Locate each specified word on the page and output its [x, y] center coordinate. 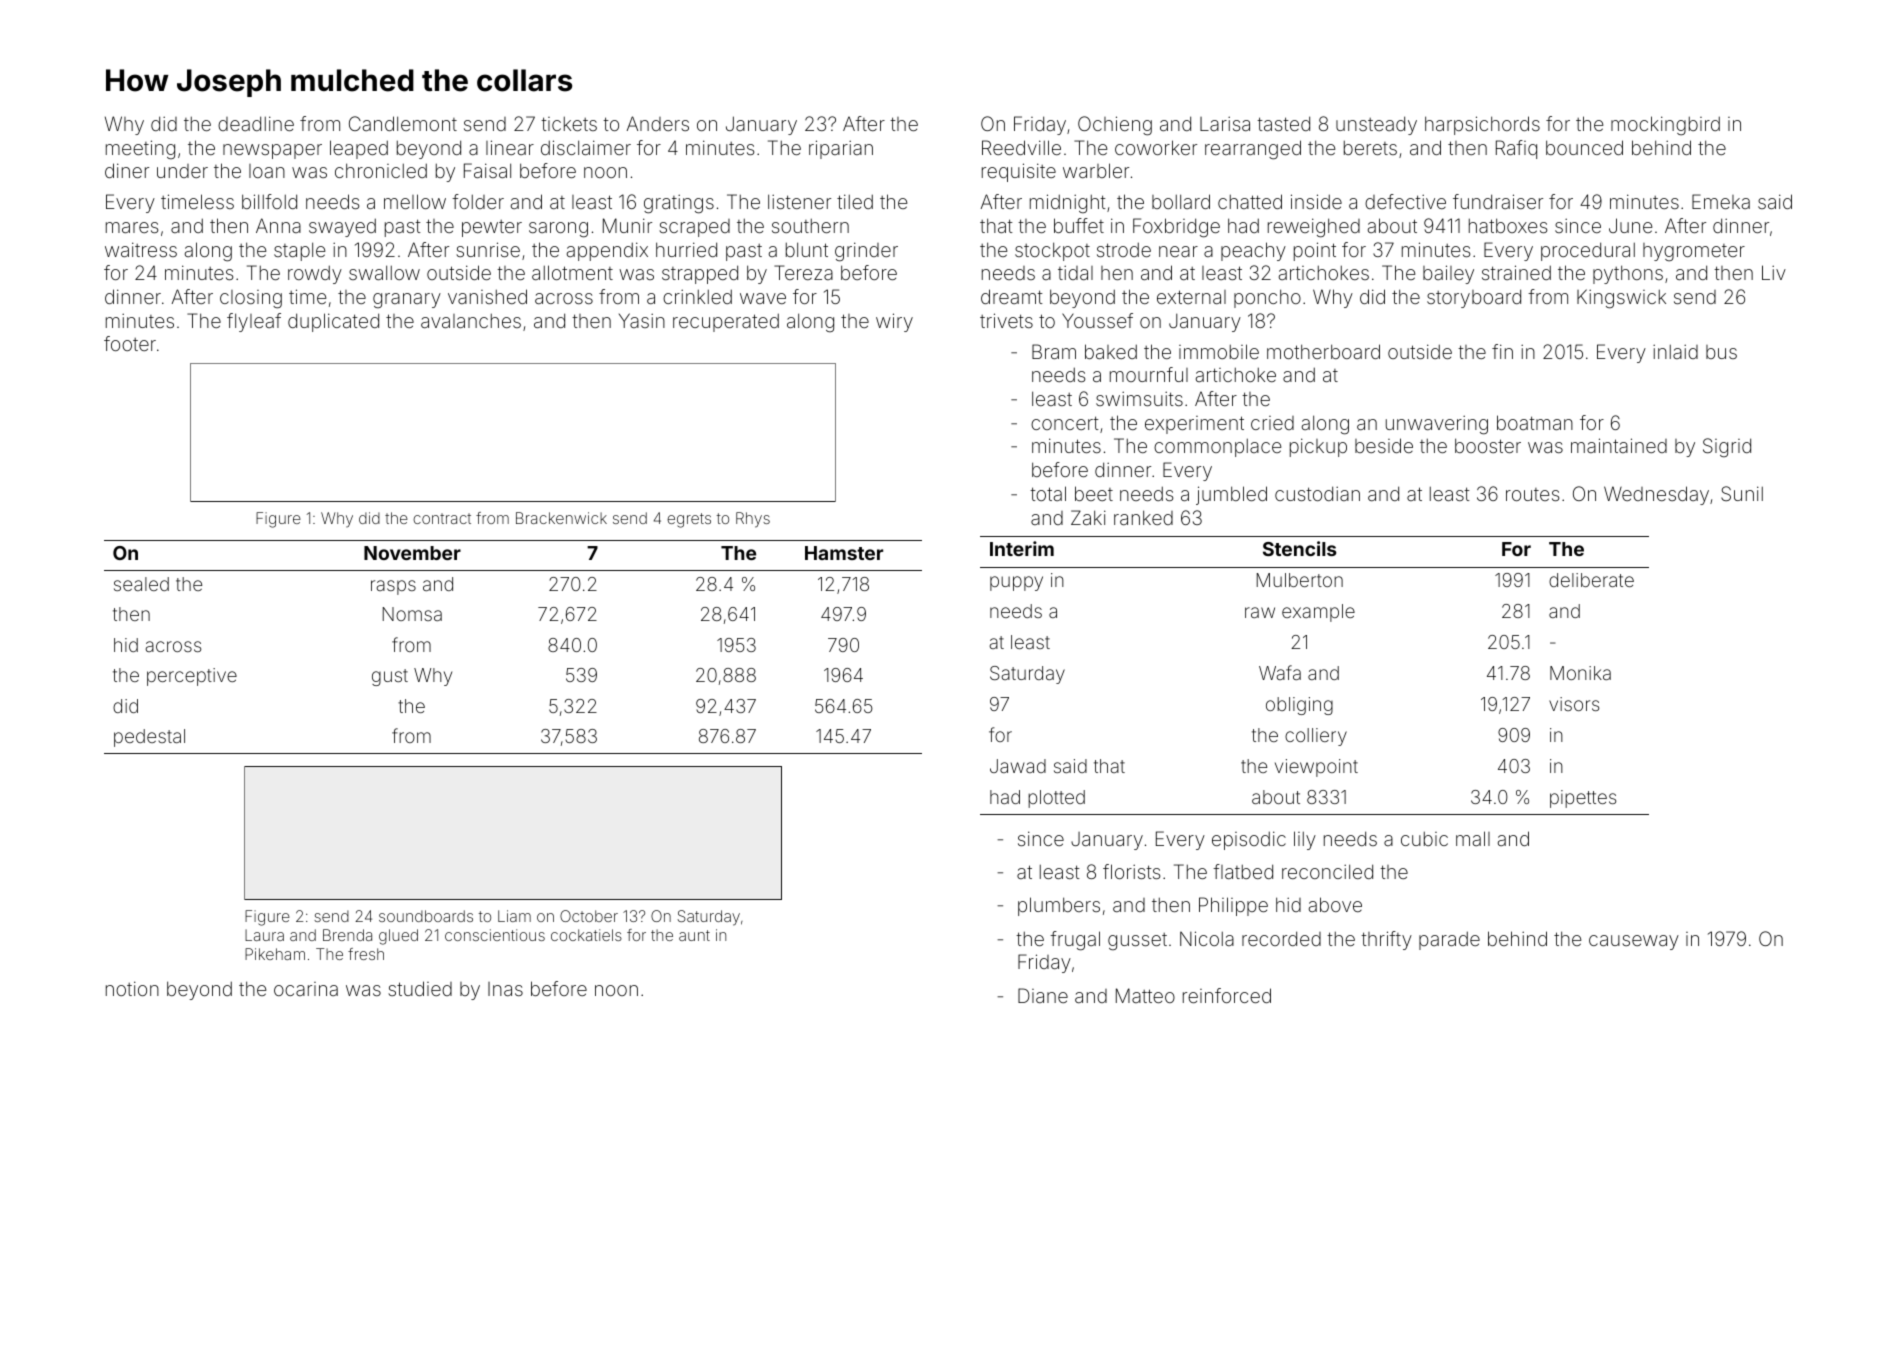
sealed [141, 584]
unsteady [1376, 125]
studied [420, 988]
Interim [1022, 548]
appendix [607, 251]
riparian [841, 149]
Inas [505, 989]
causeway [1634, 942]
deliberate [1591, 580]
